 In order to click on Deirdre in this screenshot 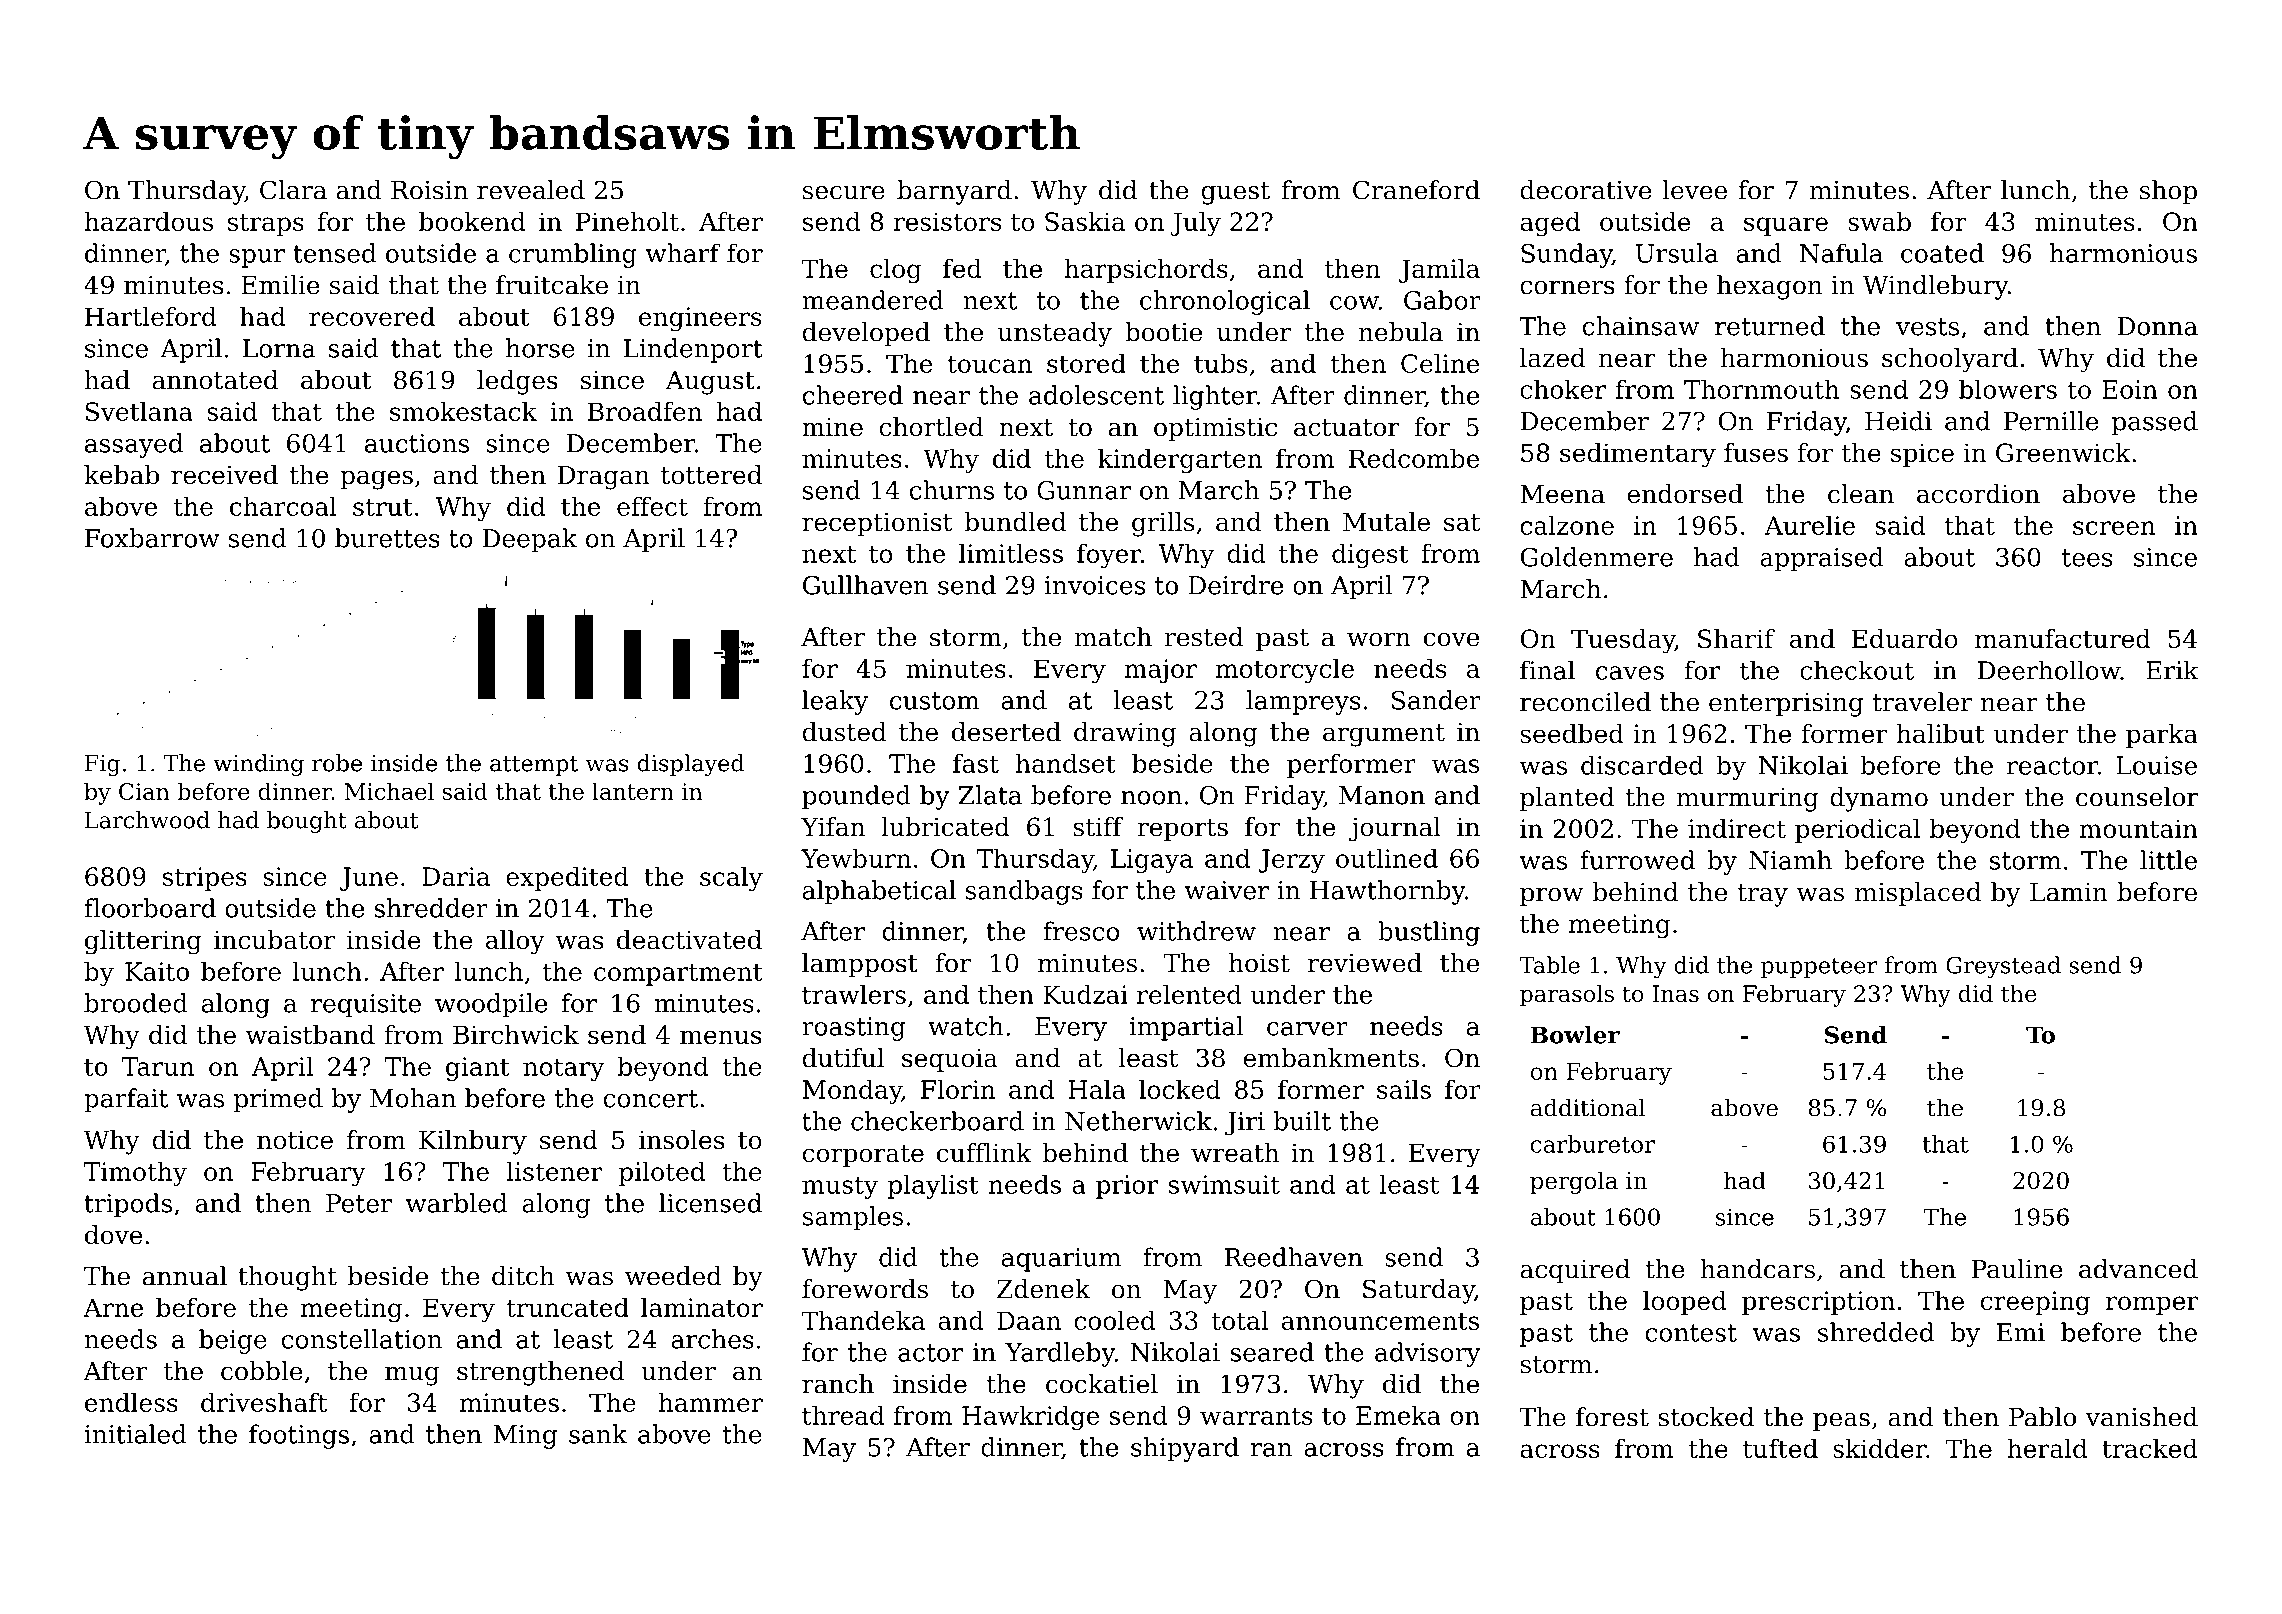, I will do `click(1235, 585)`.
